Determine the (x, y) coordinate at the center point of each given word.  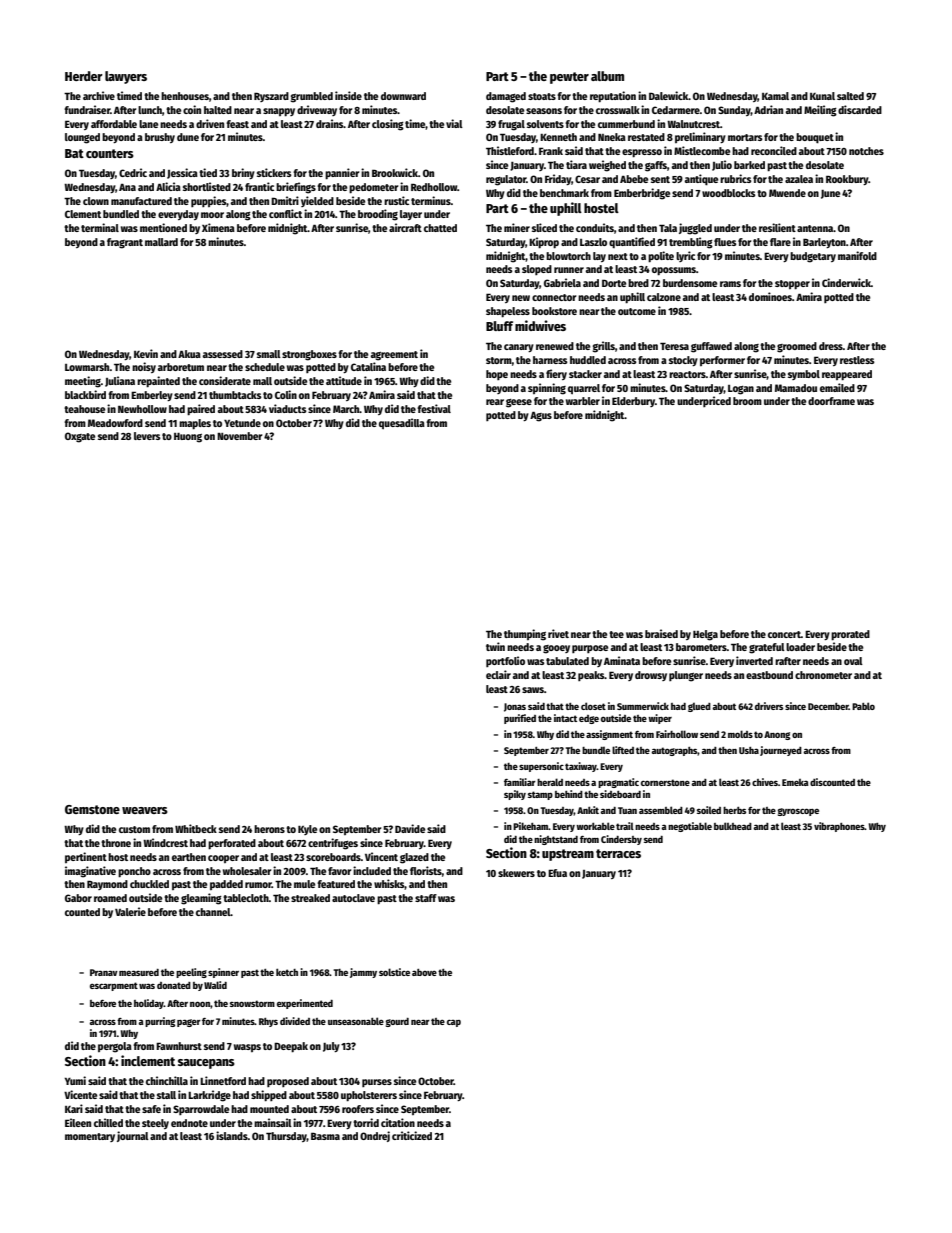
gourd (397, 1022)
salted (850, 96)
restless (857, 360)
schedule (265, 367)
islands (232, 1135)
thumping (525, 635)
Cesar (587, 179)
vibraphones (839, 827)
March (346, 409)
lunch (150, 110)
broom (747, 401)
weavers (145, 810)
